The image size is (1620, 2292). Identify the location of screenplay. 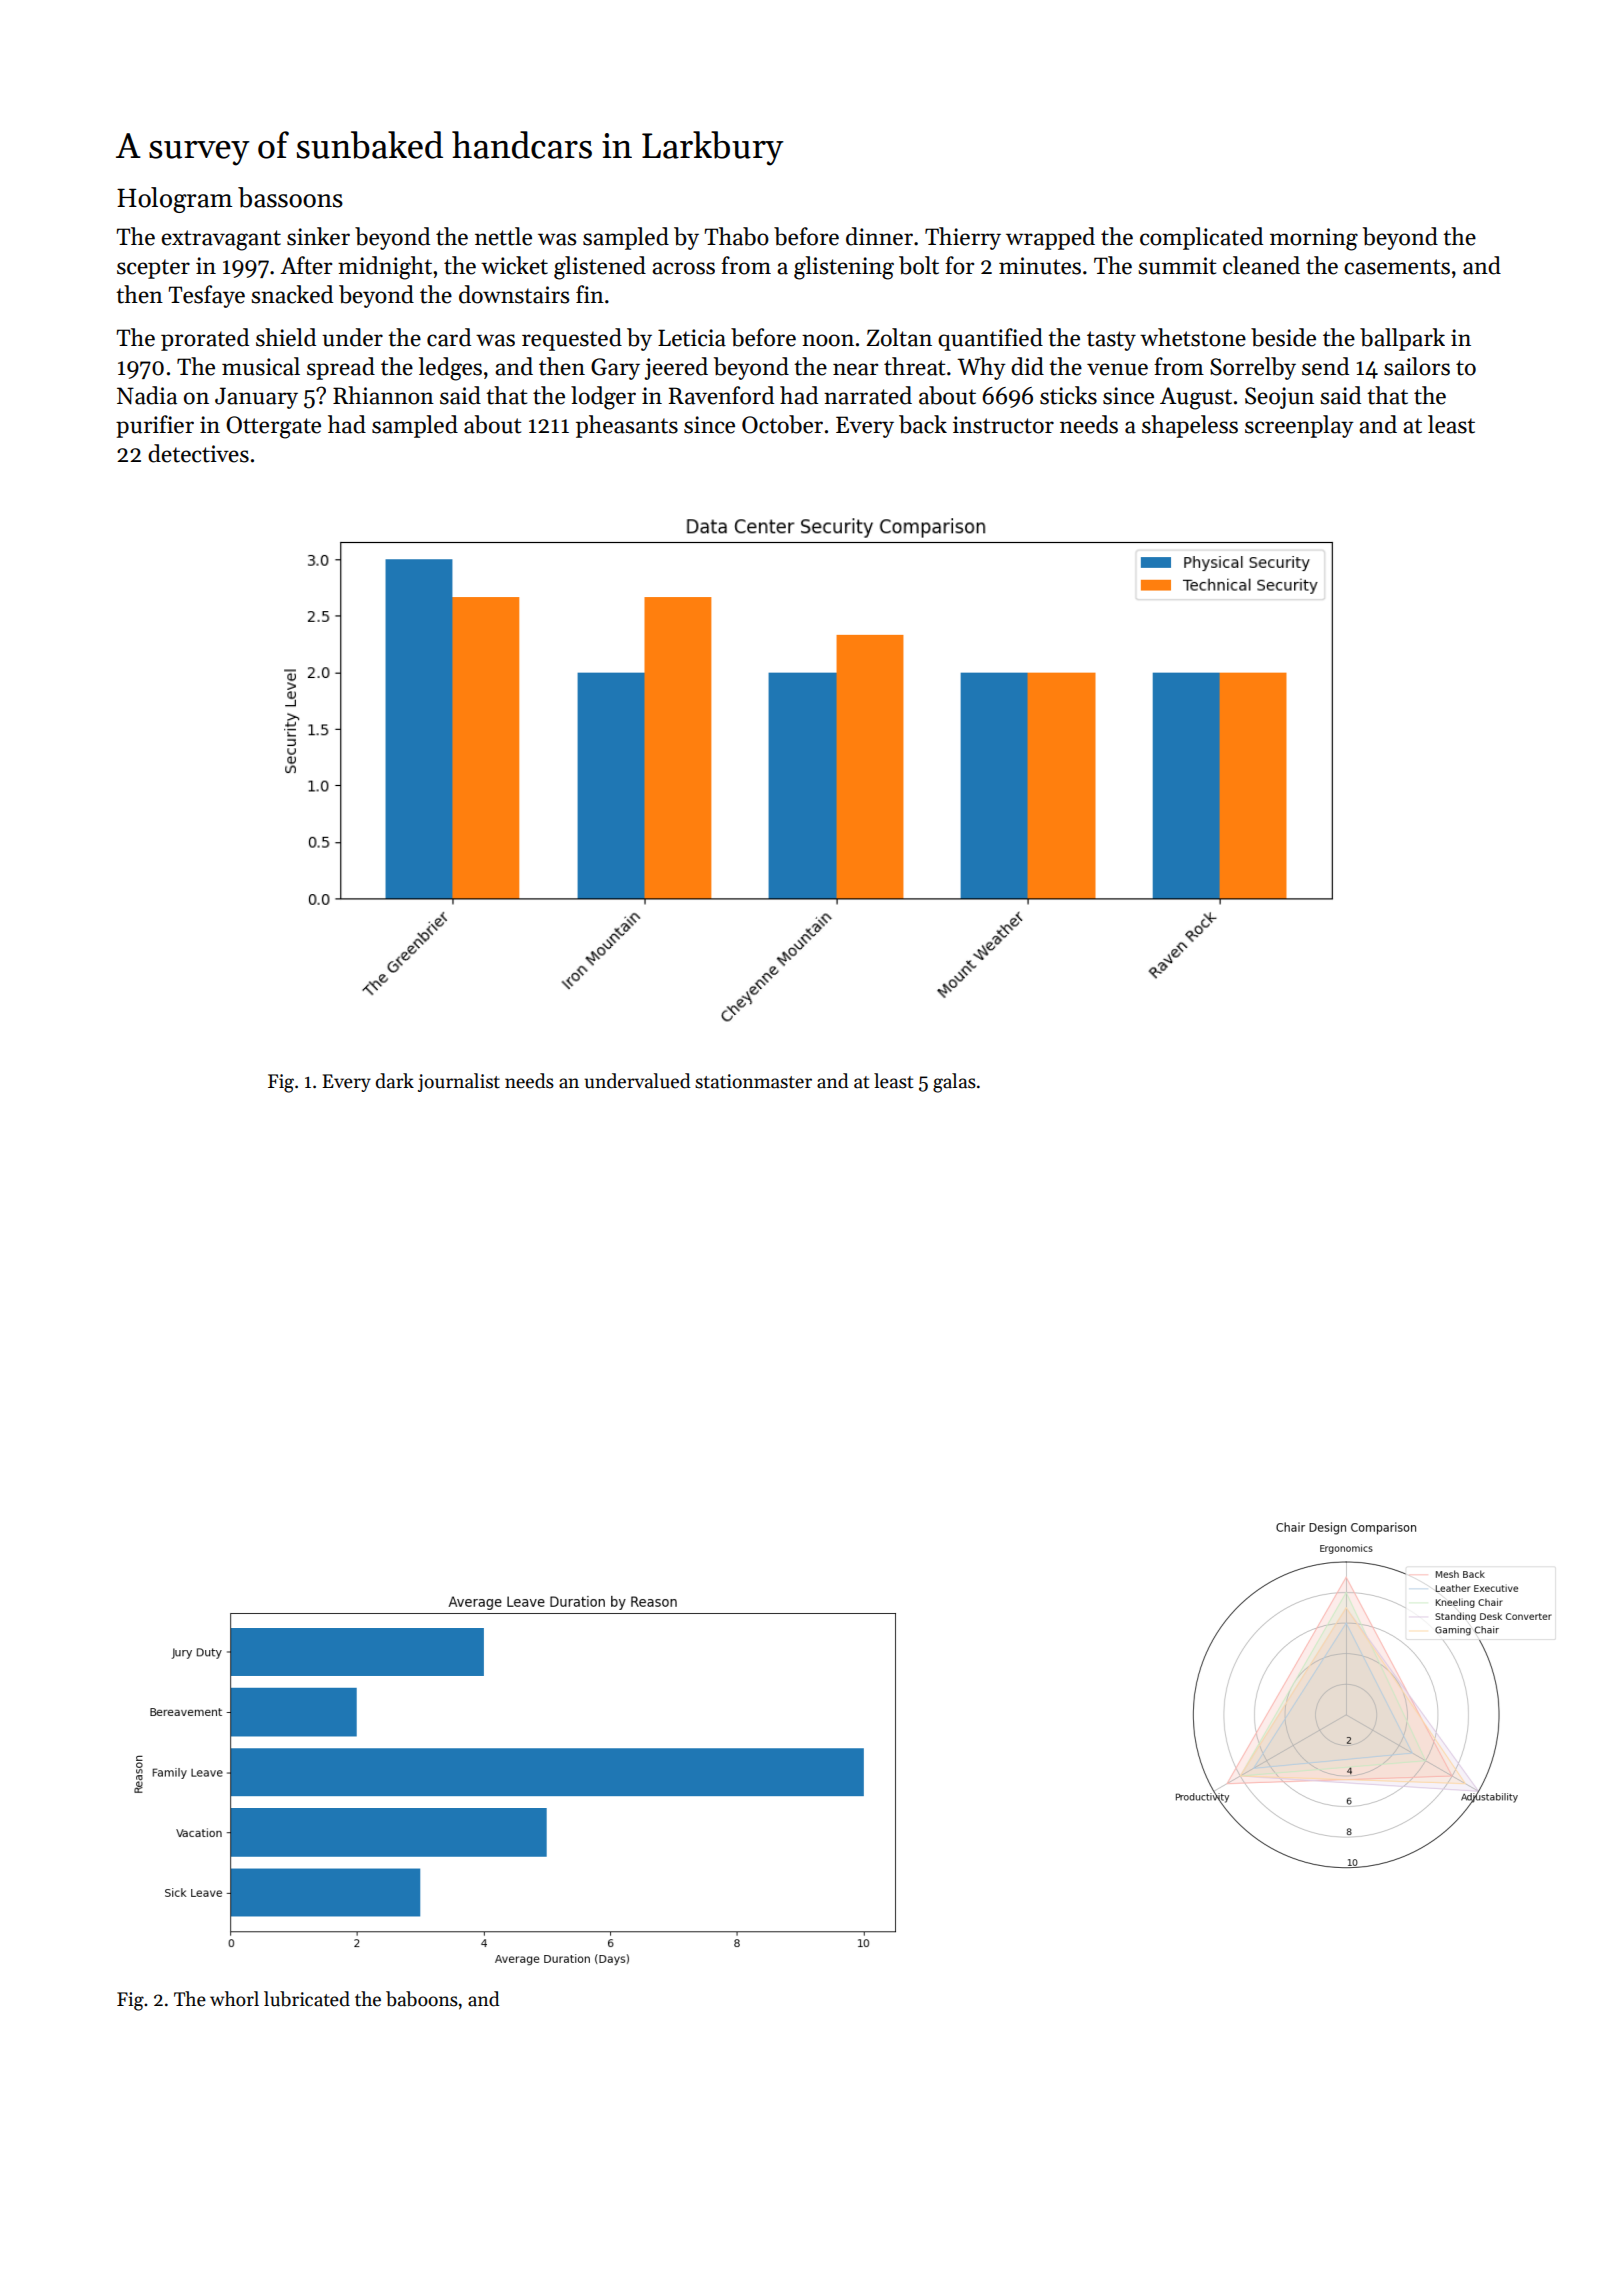
(1299, 426).
